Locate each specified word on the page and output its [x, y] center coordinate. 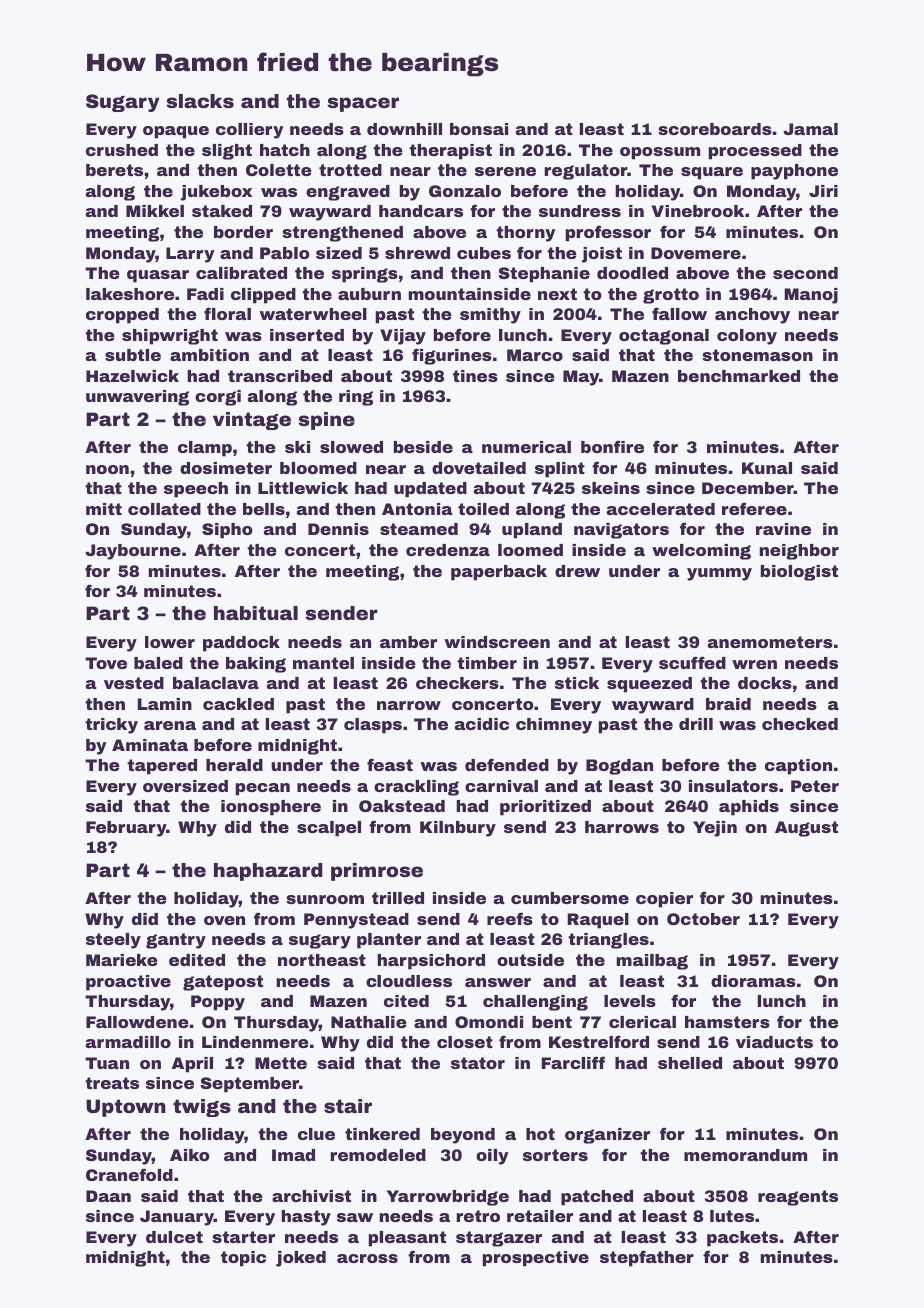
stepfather [647, 1258]
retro [478, 1216]
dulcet [174, 1237]
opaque [176, 132]
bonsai [479, 129]
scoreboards [715, 129]
